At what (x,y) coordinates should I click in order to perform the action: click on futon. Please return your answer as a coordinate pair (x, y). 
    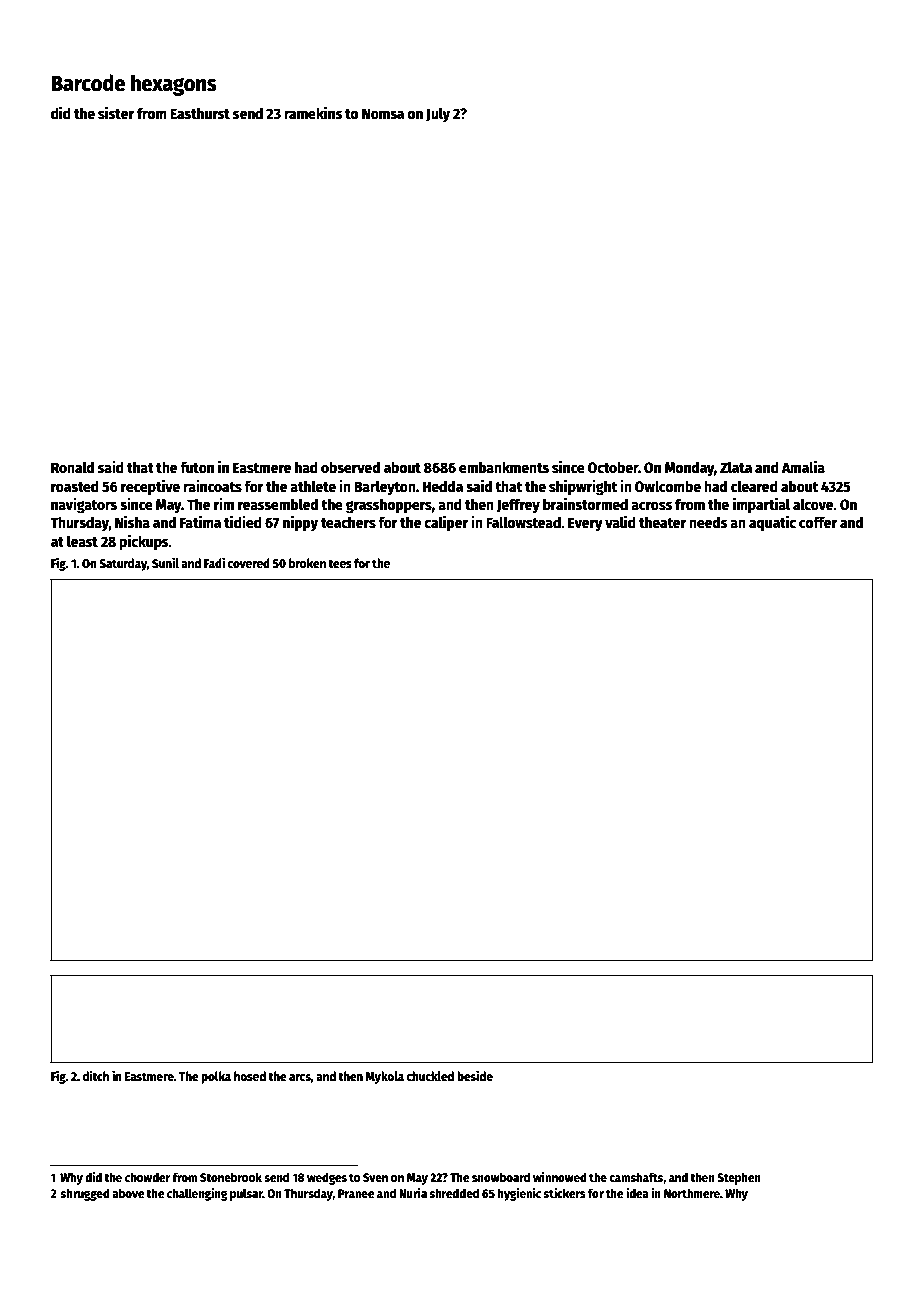
    Looking at the image, I should click on (197, 467).
